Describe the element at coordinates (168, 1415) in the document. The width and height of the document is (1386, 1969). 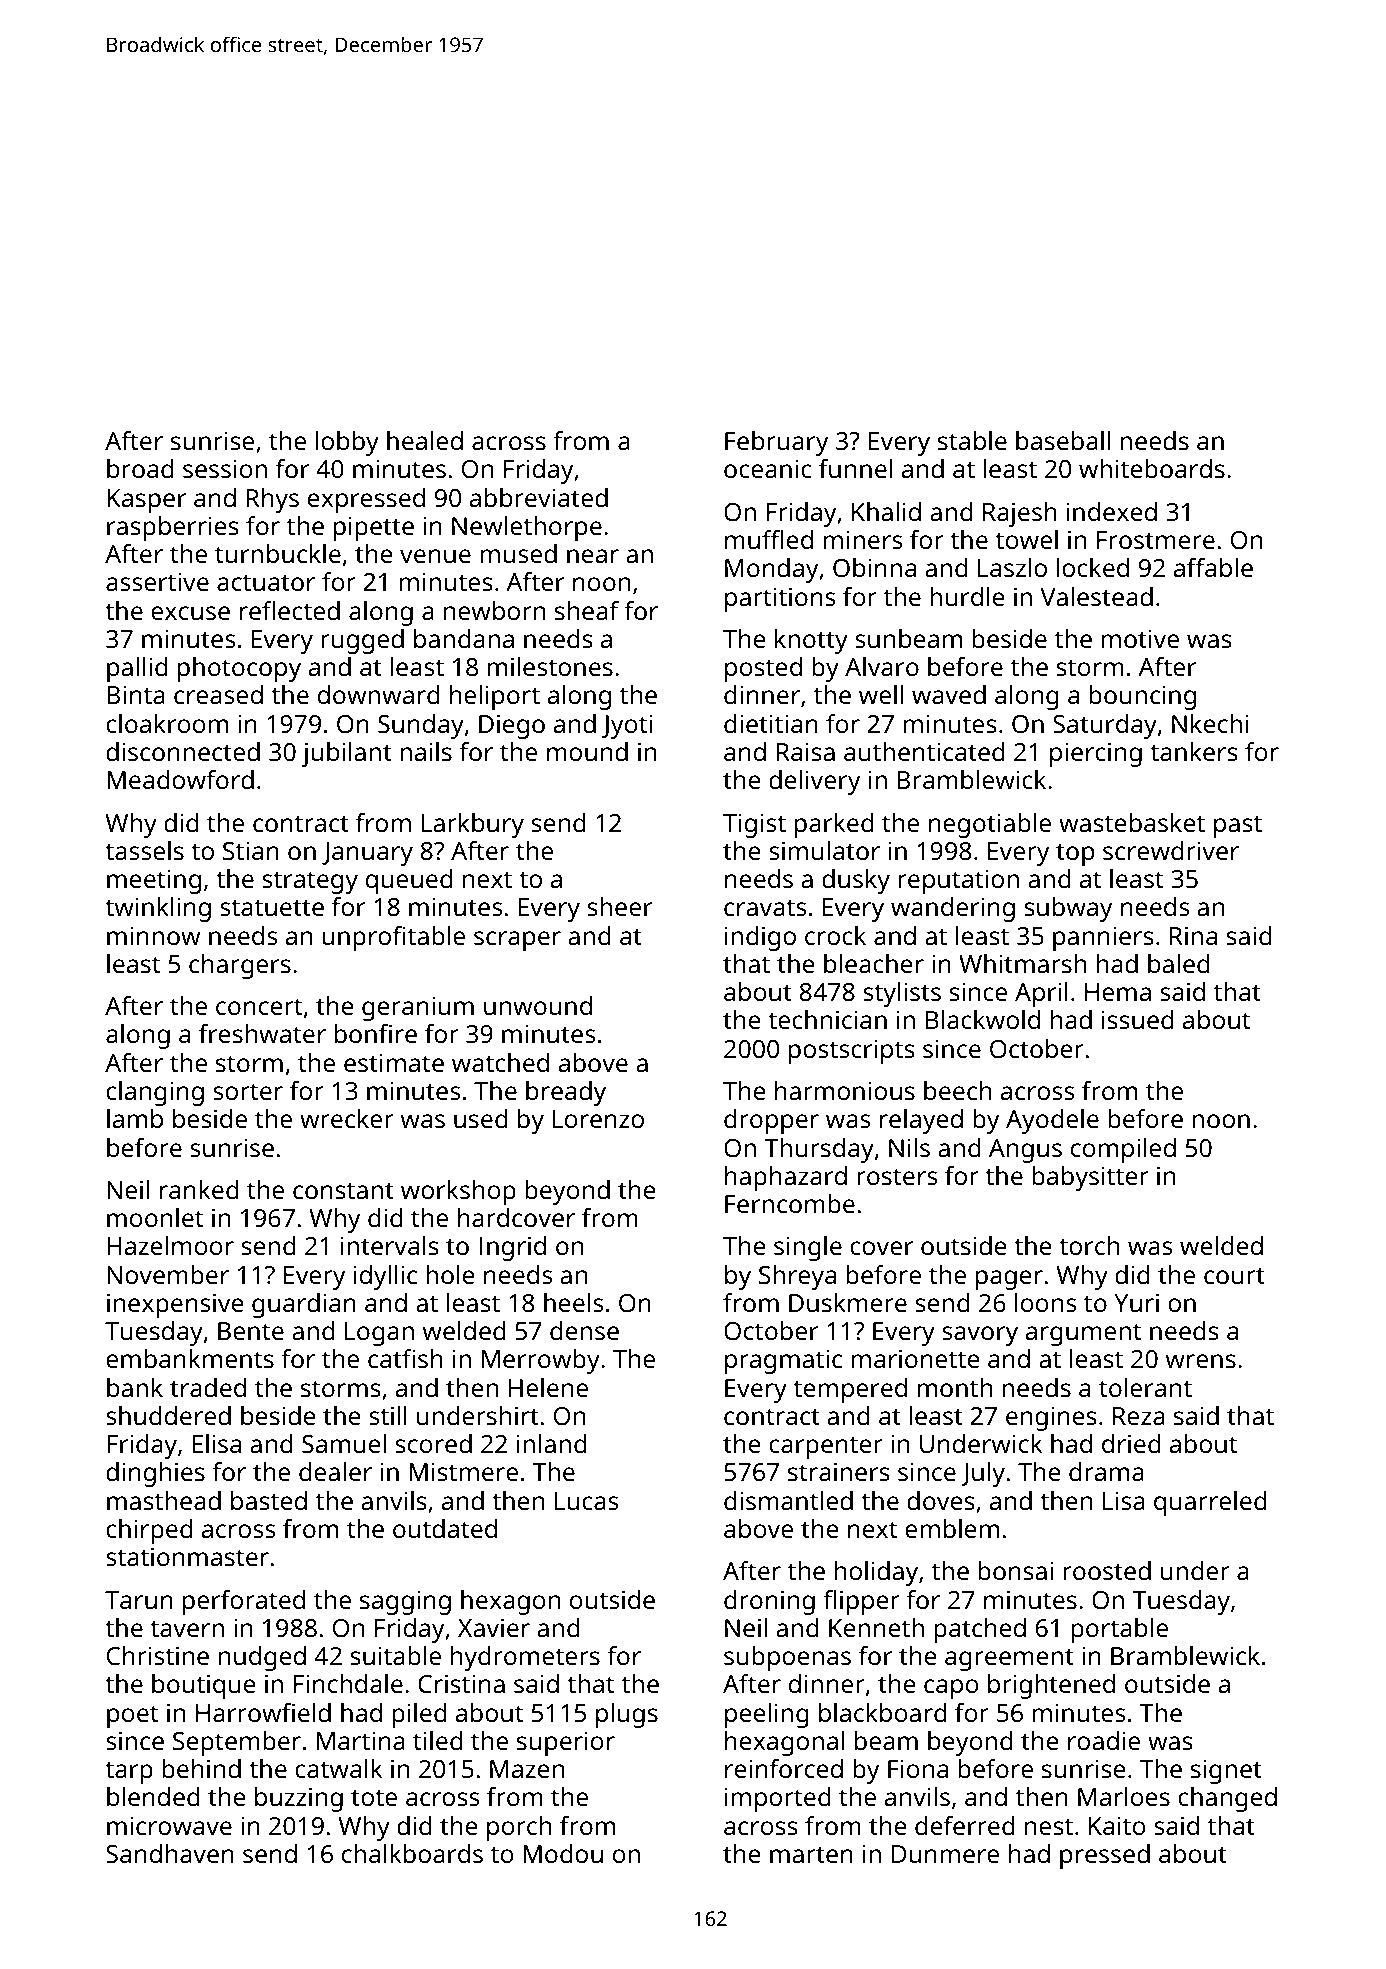
I see `shuddered` at that location.
